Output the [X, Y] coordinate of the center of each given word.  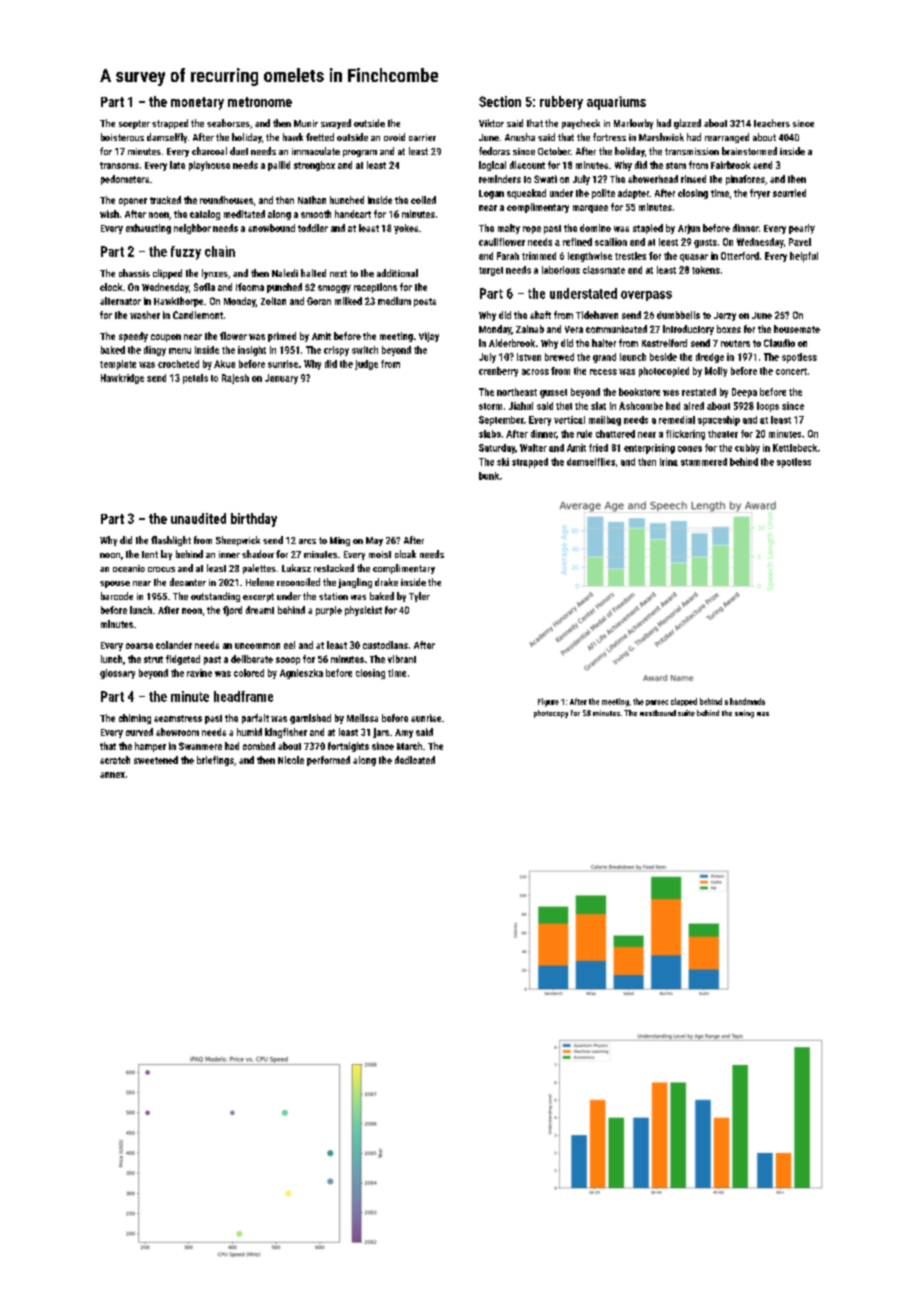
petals [195, 379]
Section [500, 101]
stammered [704, 462]
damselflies [591, 462]
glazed [687, 124]
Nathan [312, 200]
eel [289, 645]
